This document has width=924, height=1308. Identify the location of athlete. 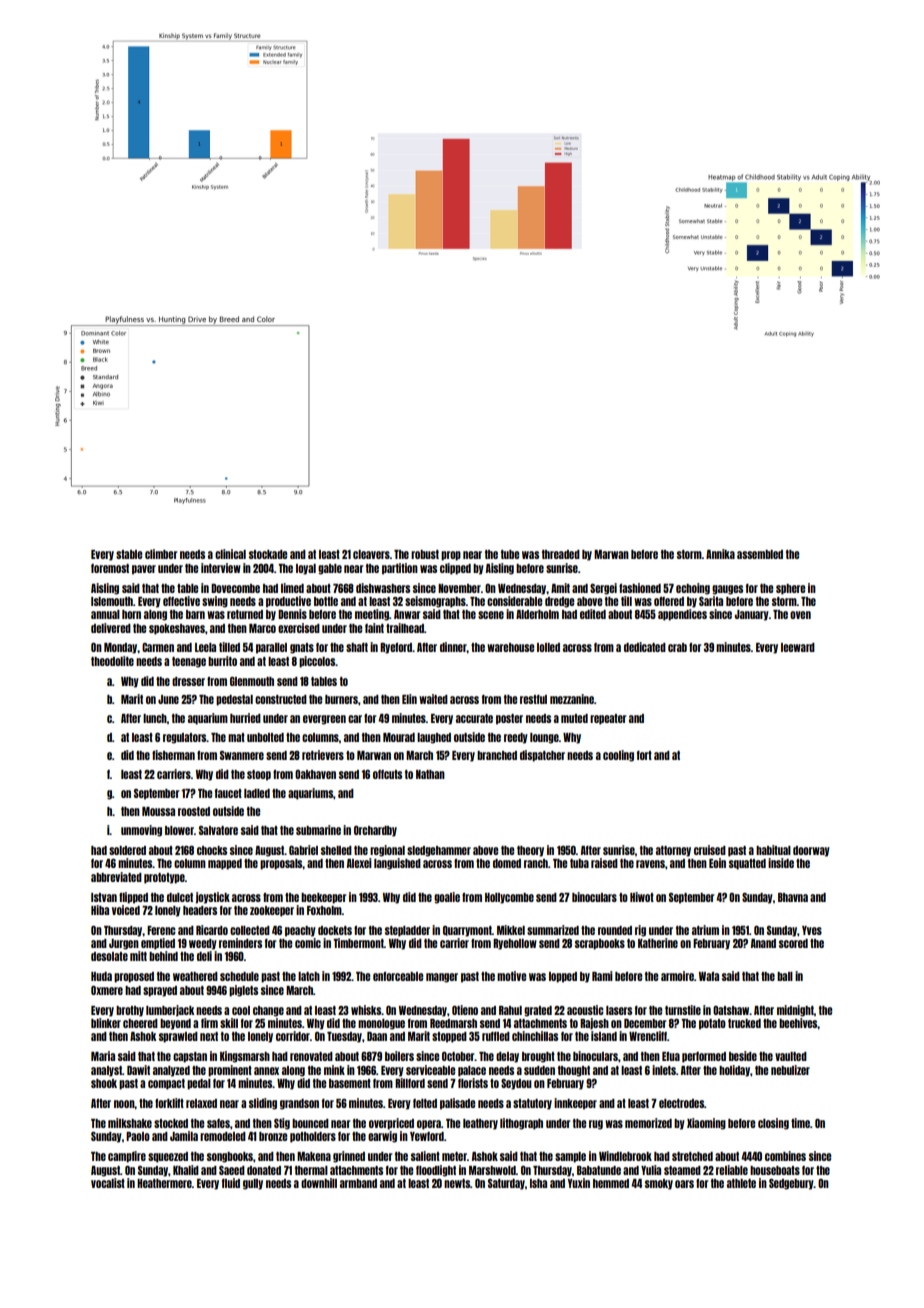
(741, 1183).
